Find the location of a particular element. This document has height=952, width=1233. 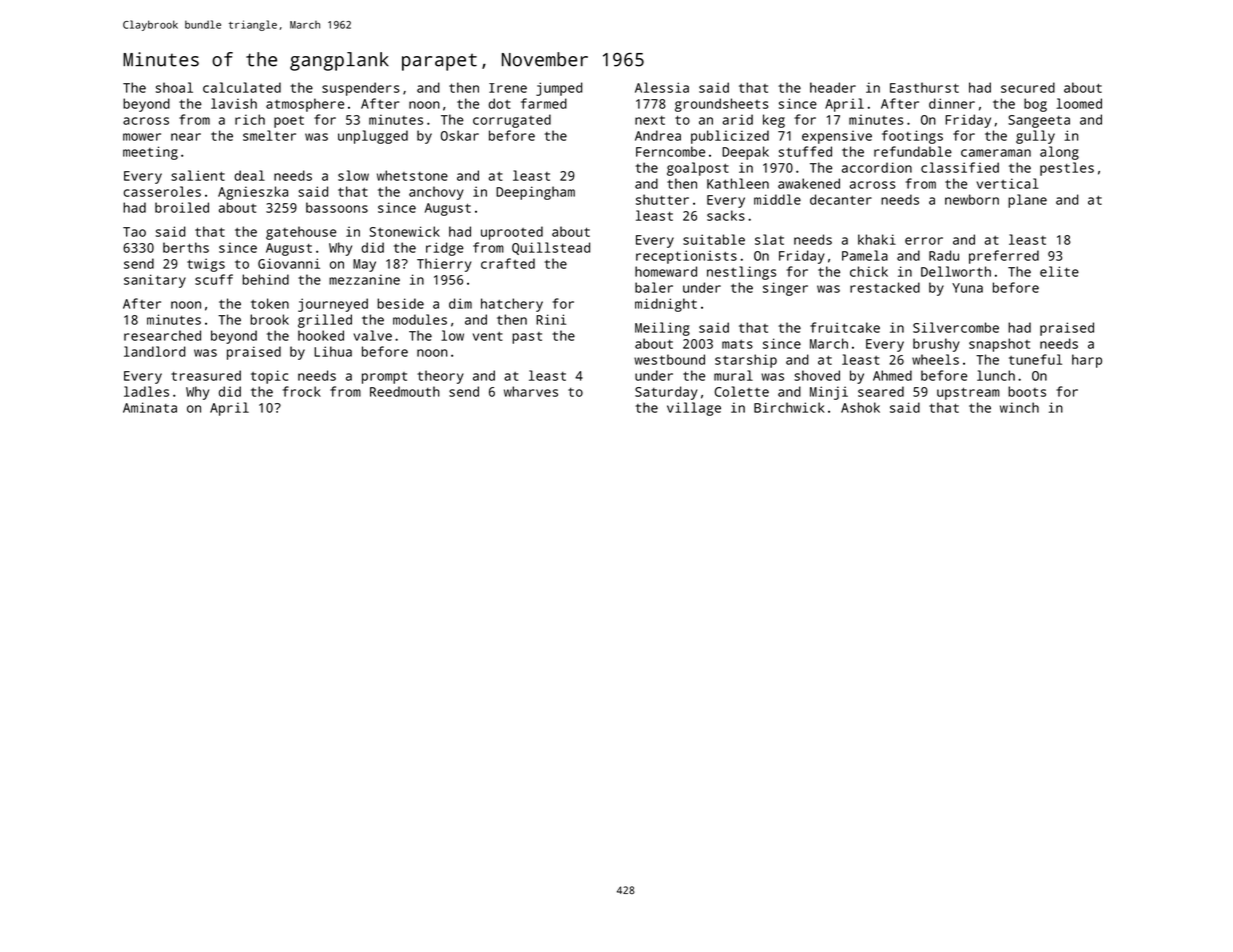

Aminata is located at coordinates (150, 407).
